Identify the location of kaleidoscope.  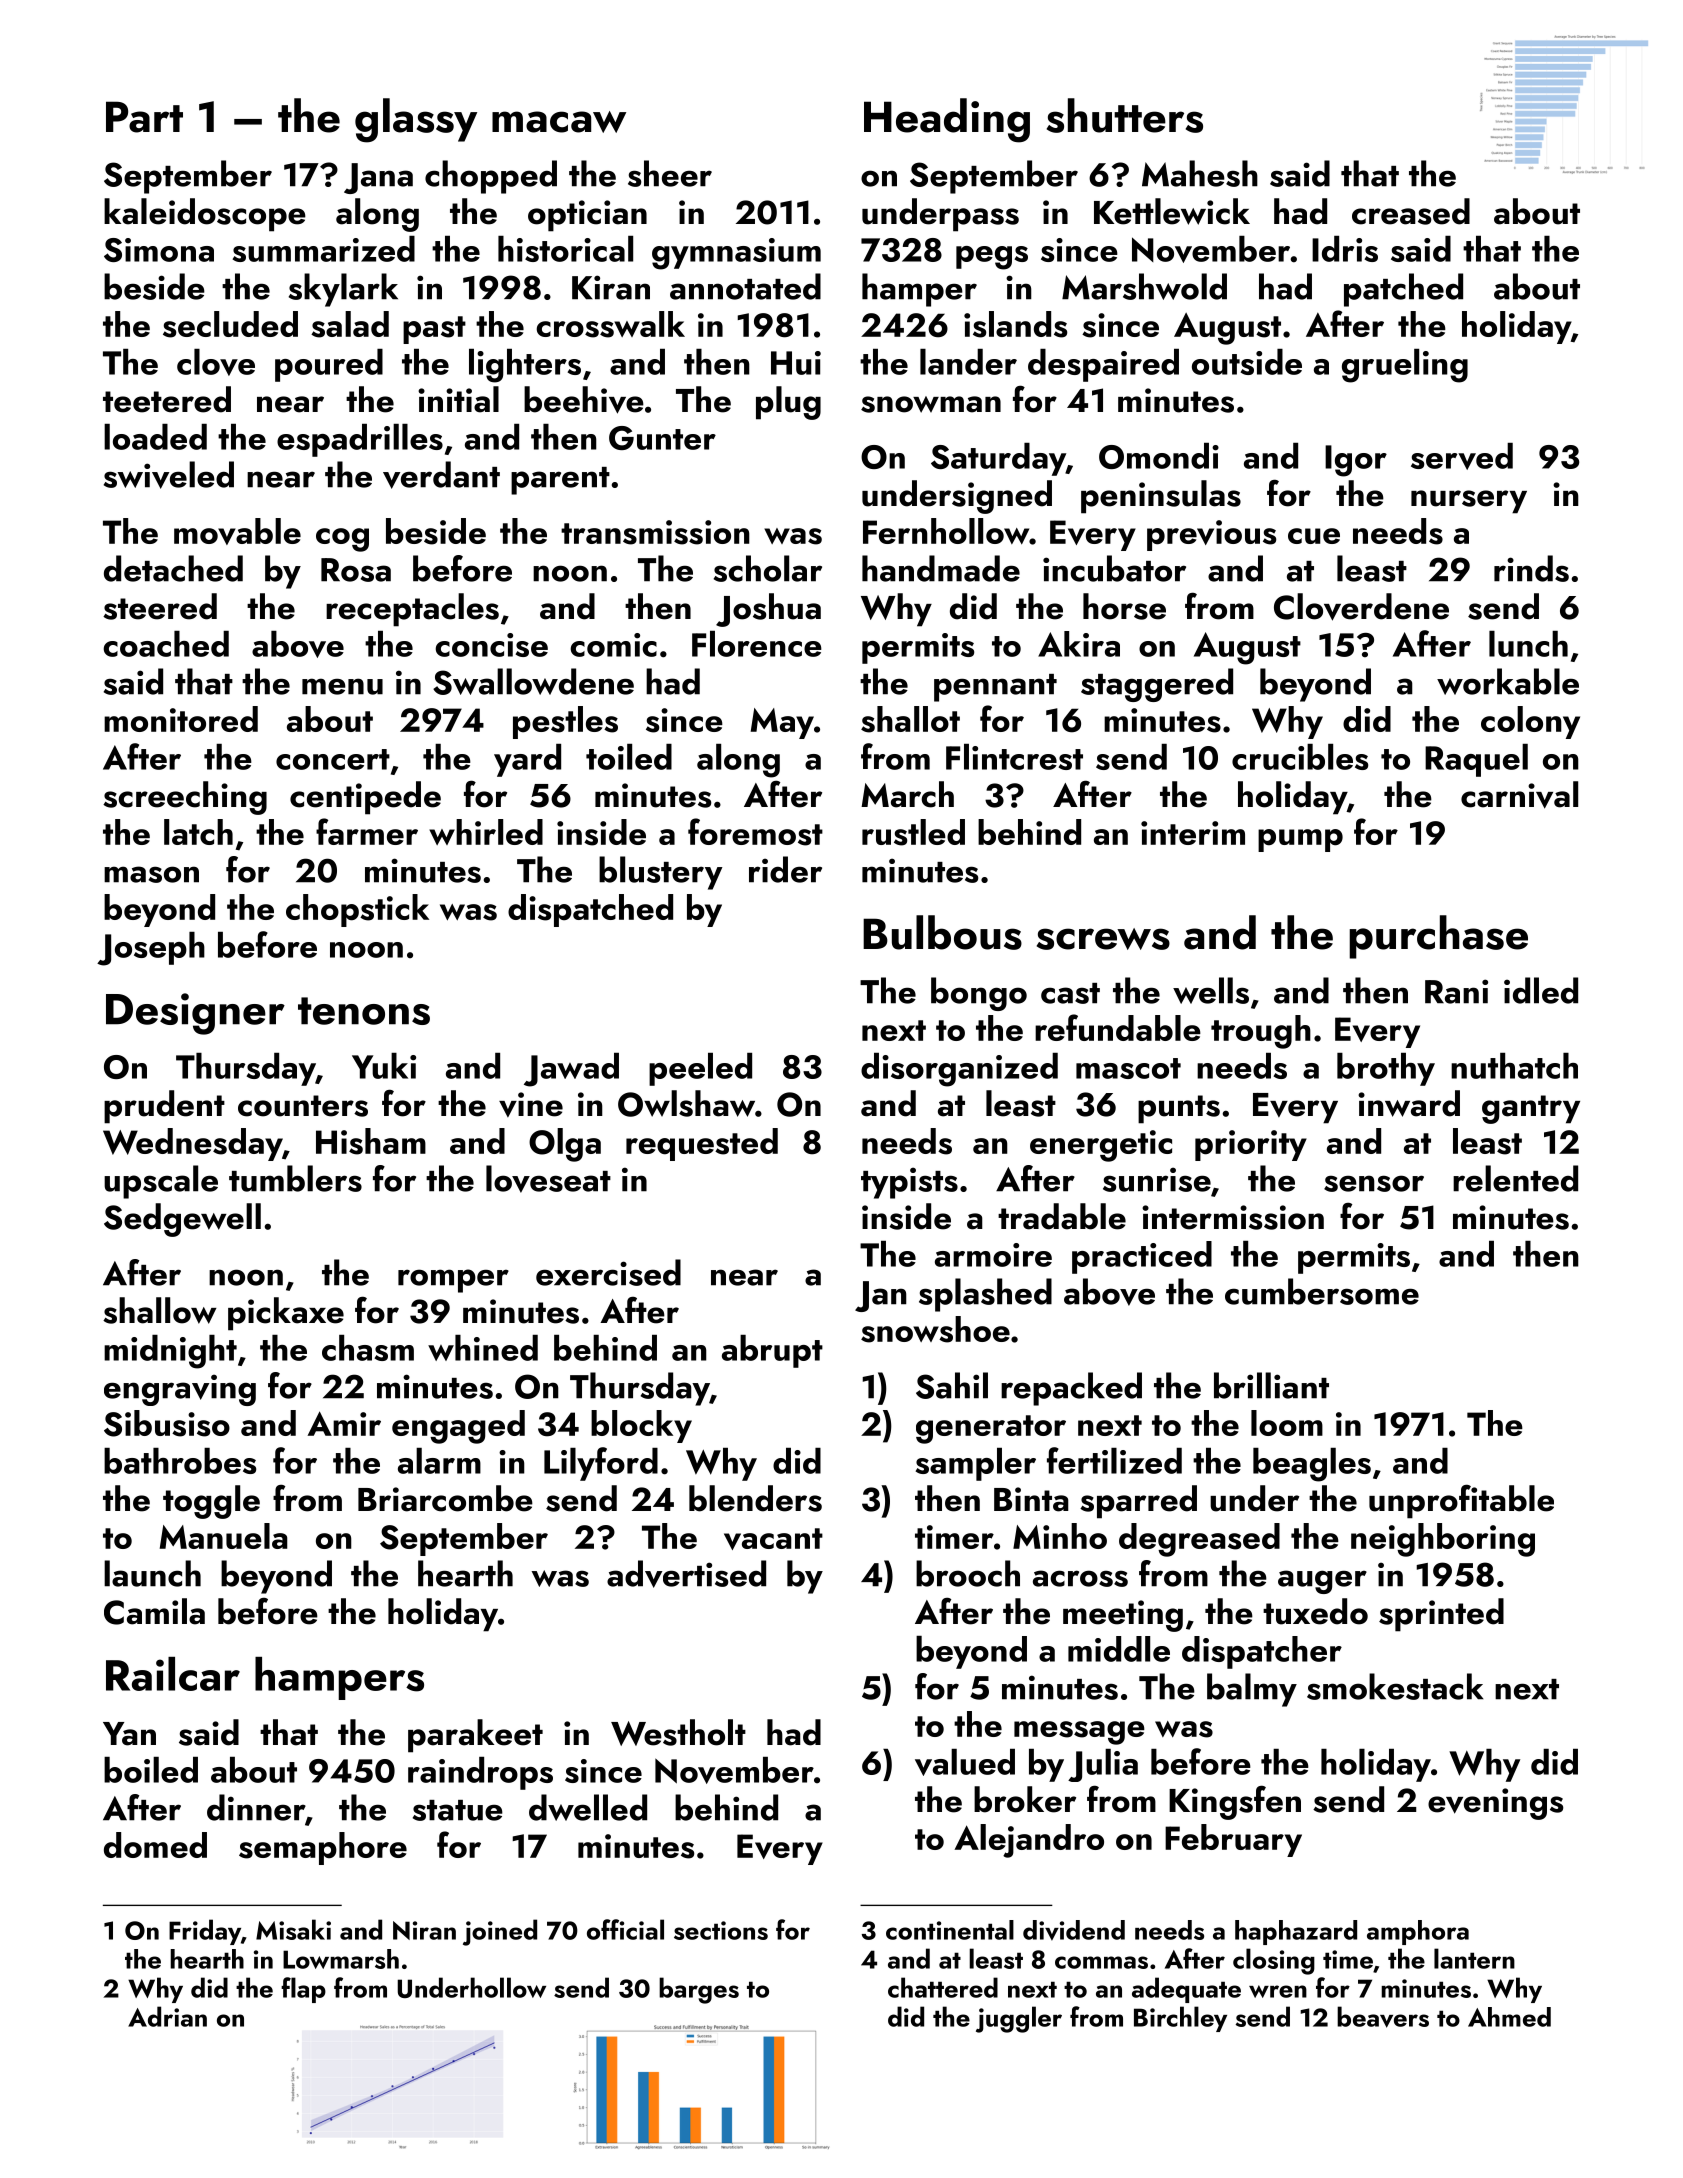
(205, 215).
